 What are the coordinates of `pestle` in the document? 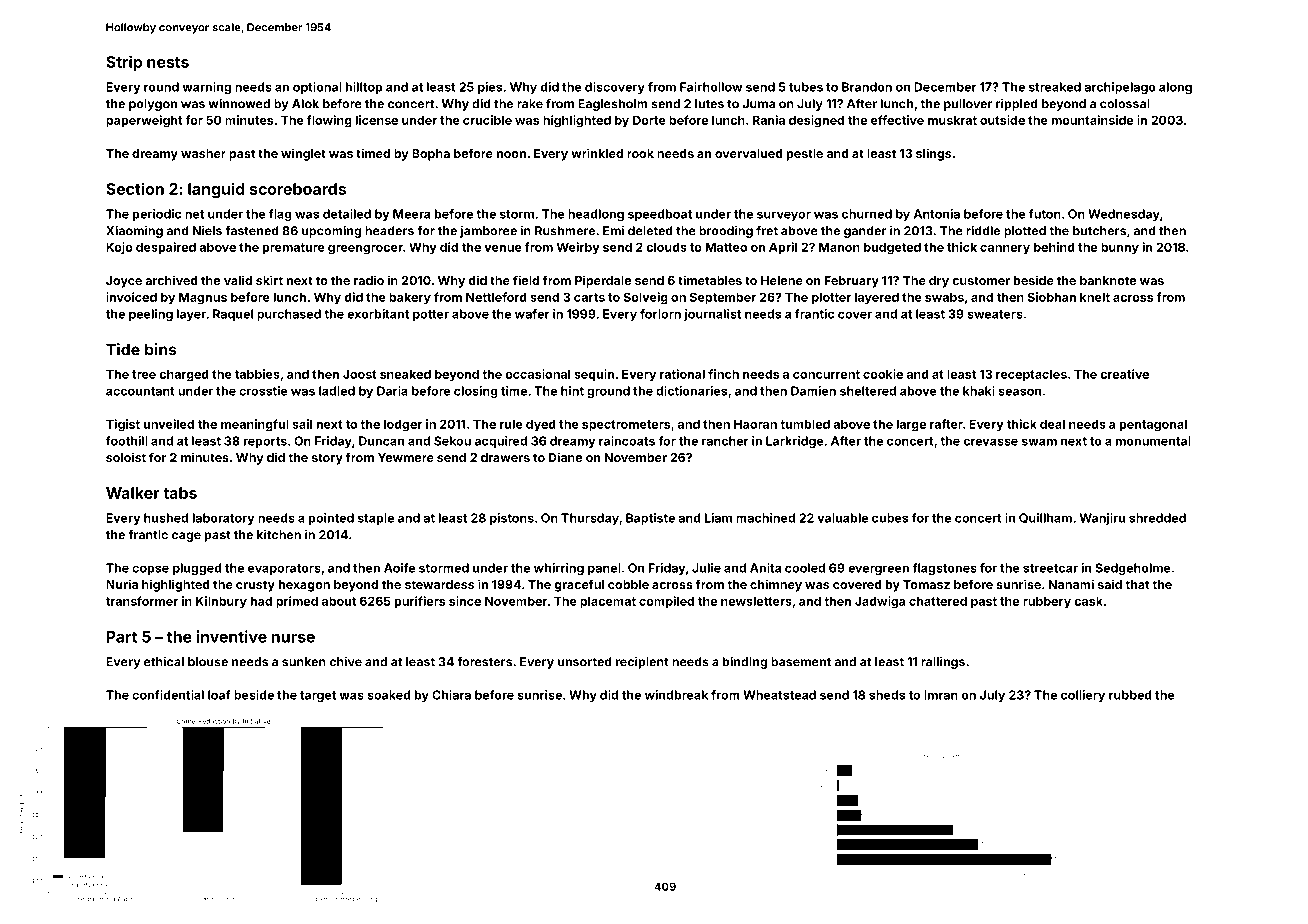 It's located at (805, 155).
